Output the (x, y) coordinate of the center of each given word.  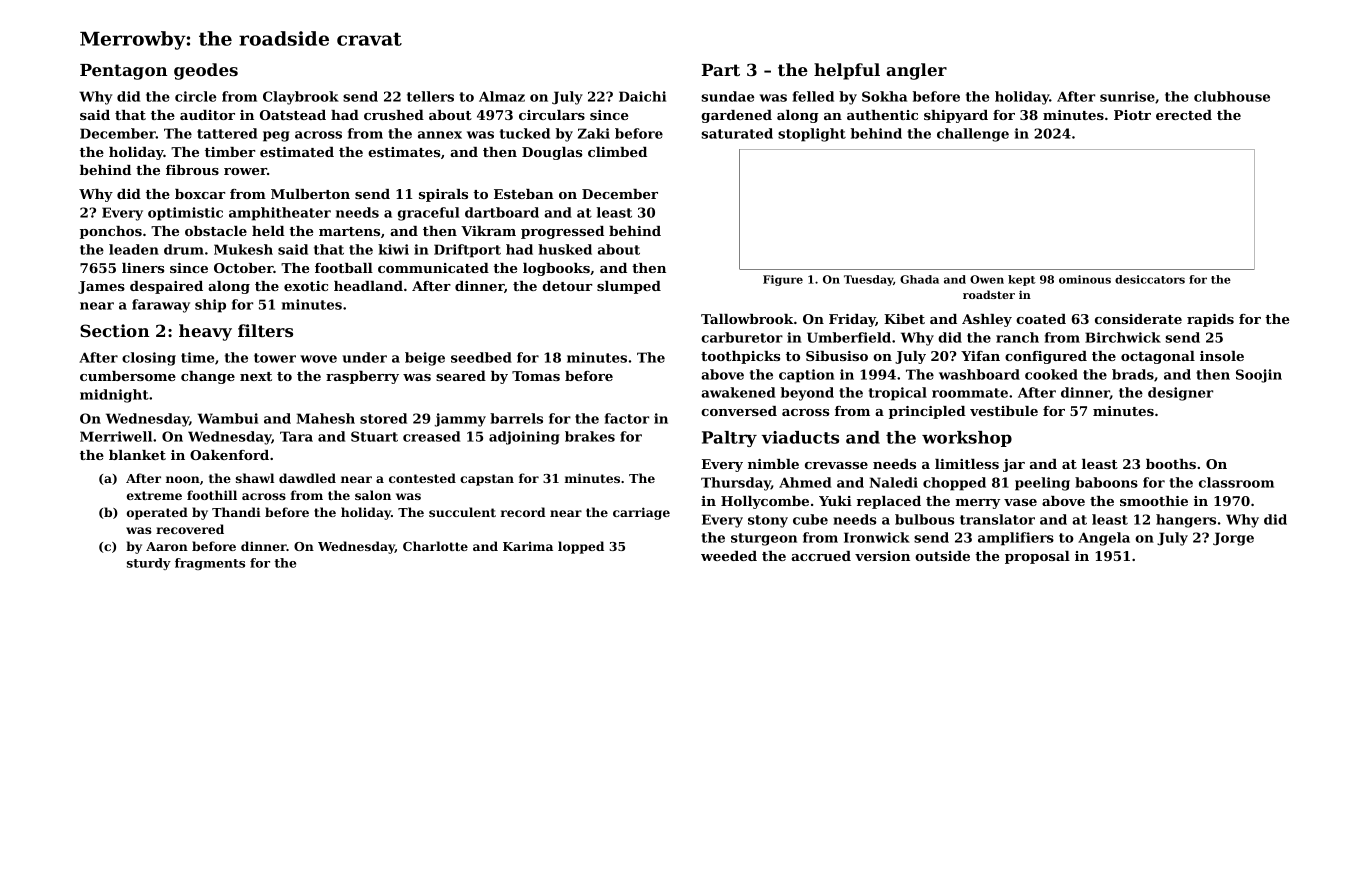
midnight (114, 396)
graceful (429, 214)
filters (265, 330)
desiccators (1150, 279)
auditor (207, 115)
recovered (190, 529)
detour (567, 286)
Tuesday (868, 280)
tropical (898, 394)
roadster (989, 294)
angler (916, 71)
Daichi (642, 96)
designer (1180, 394)
